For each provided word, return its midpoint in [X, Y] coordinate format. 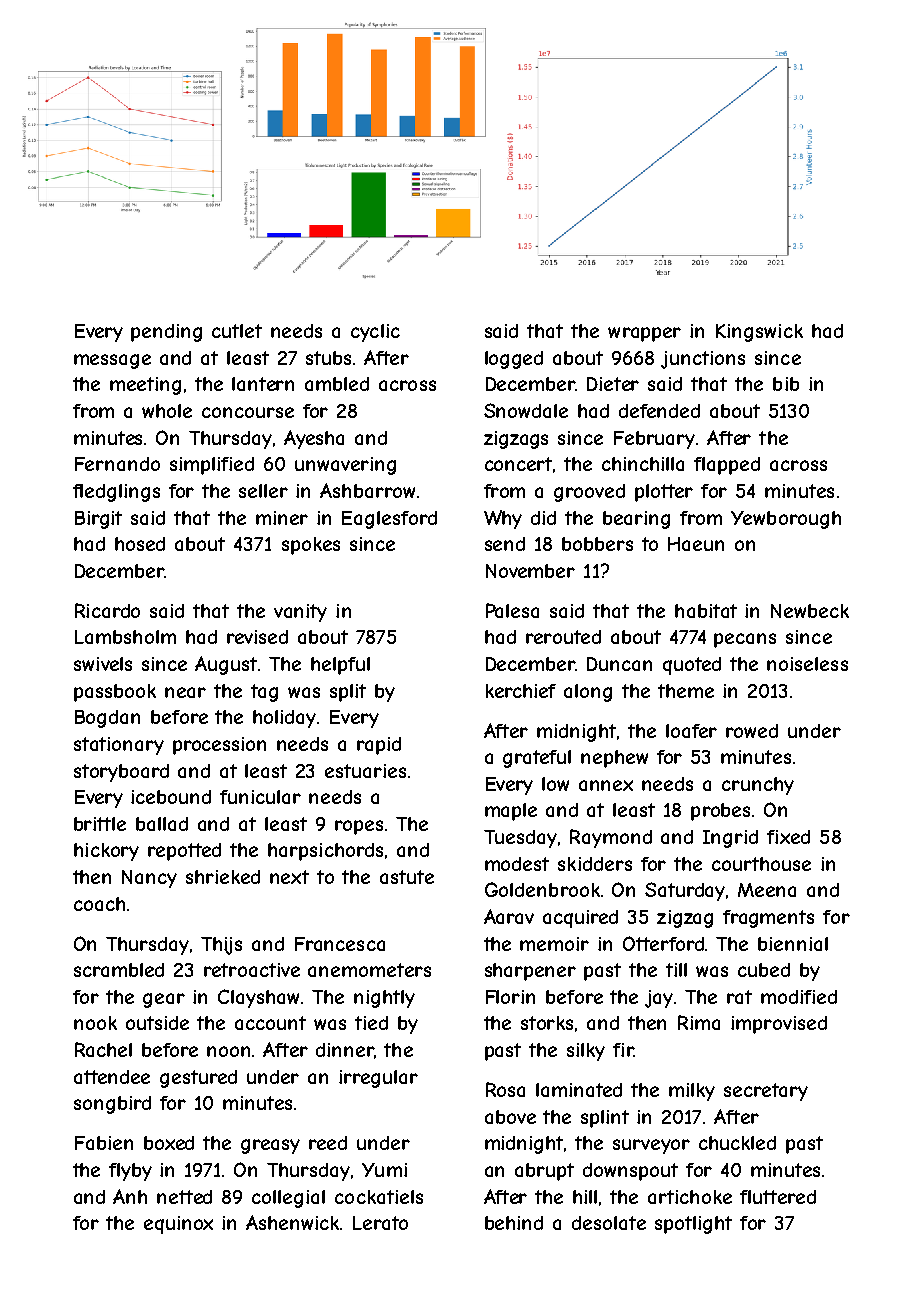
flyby [130, 1172]
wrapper [644, 334]
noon [228, 1051]
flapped [727, 466]
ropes [359, 827]
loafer [691, 731]
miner [282, 518]
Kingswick [759, 333]
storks [547, 1023]
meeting [145, 386]
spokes [311, 546]
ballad [162, 824]
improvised [779, 1025]
